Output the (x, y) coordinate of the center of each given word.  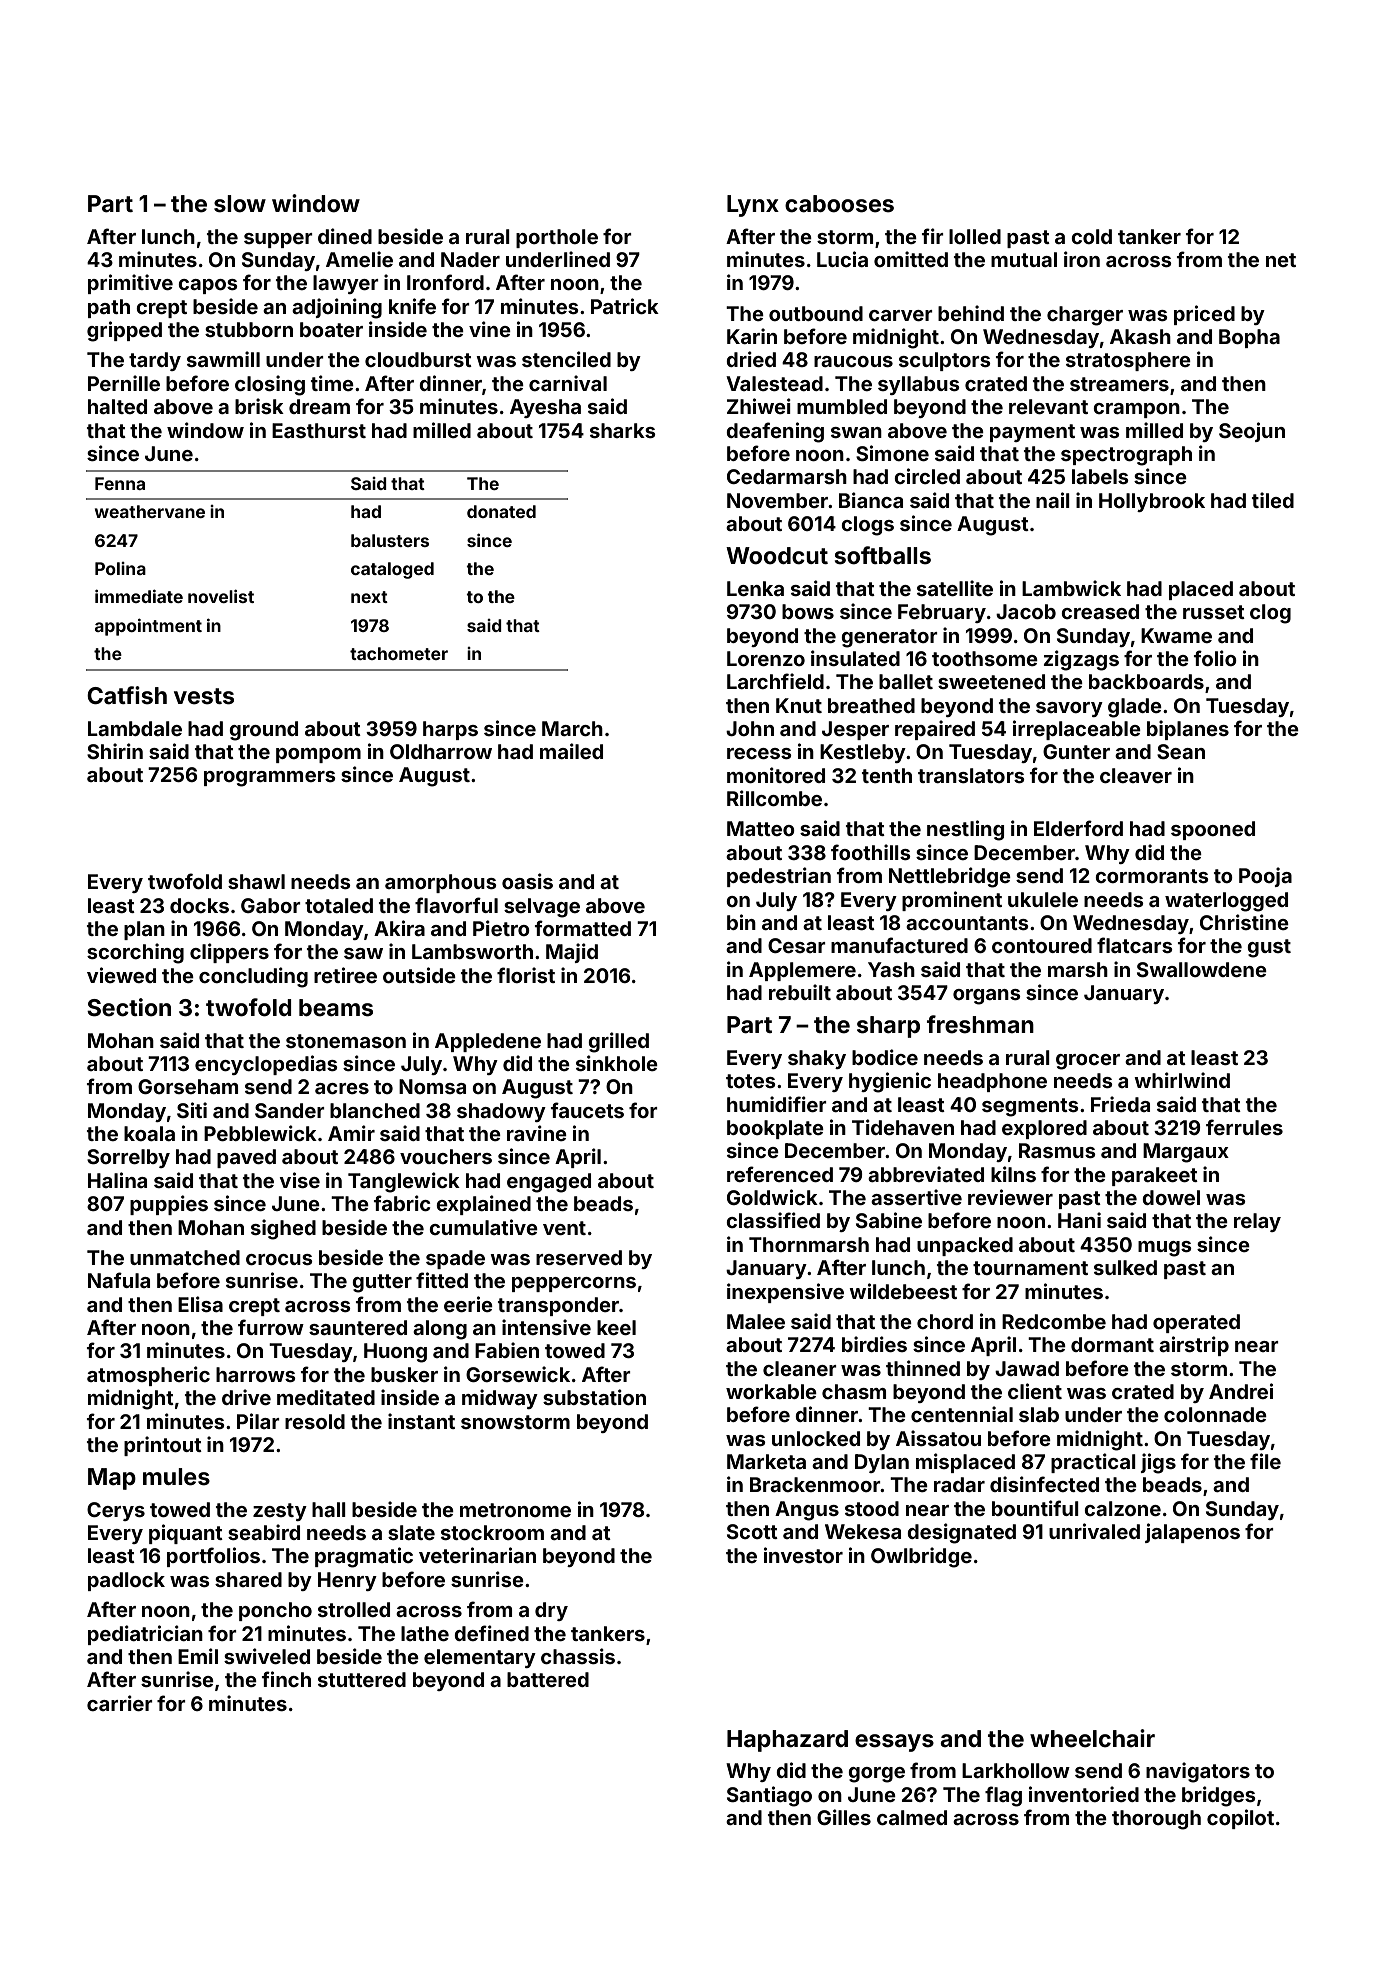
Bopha (1249, 338)
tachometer (399, 653)
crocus (279, 1259)
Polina (120, 568)
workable (771, 1391)
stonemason (346, 1041)
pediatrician (145, 1635)
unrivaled (1094, 1531)
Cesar (797, 945)
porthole (557, 238)
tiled (1273, 500)
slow (240, 204)
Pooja (1265, 877)
